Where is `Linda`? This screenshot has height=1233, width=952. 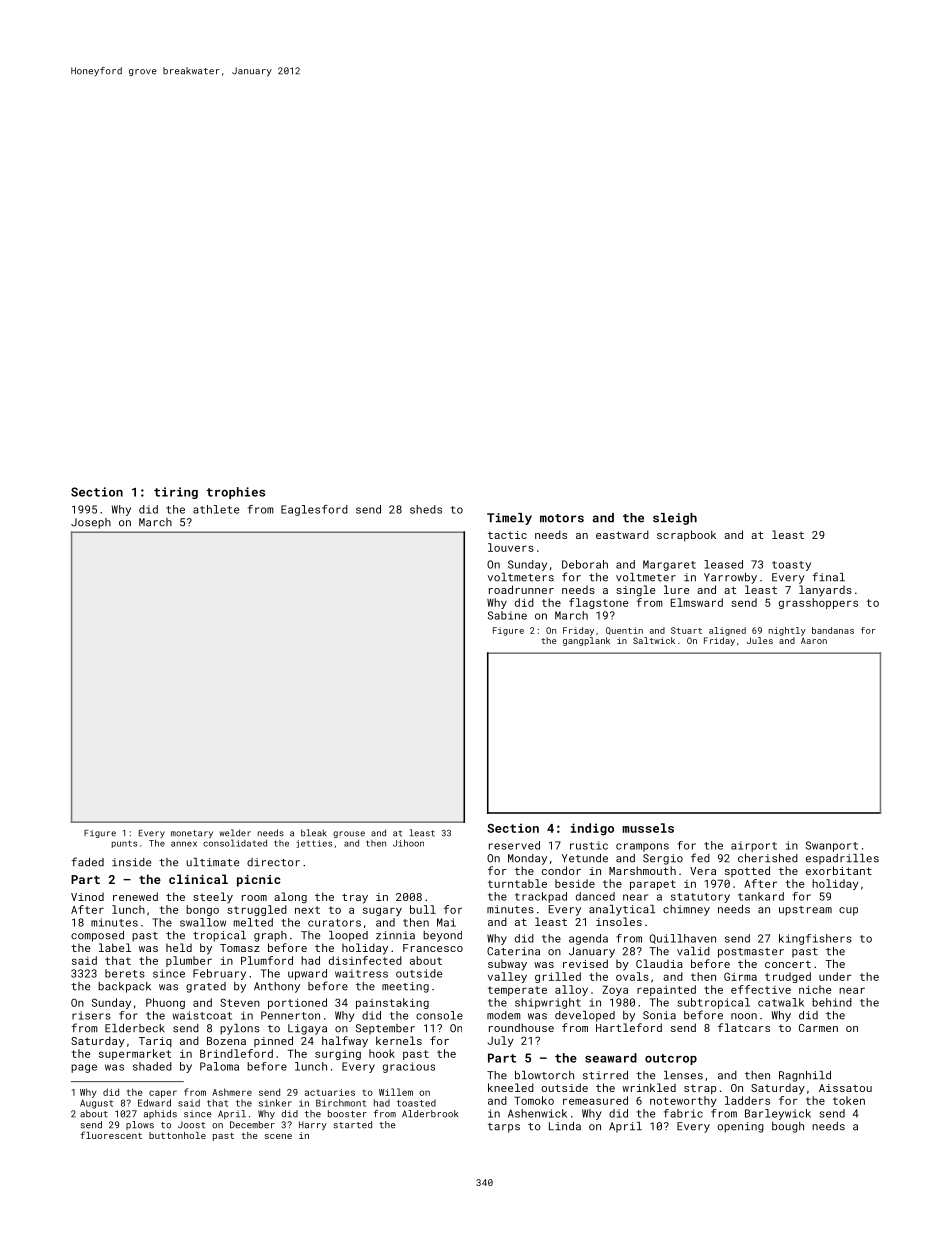
Linda is located at coordinates (565, 1126).
